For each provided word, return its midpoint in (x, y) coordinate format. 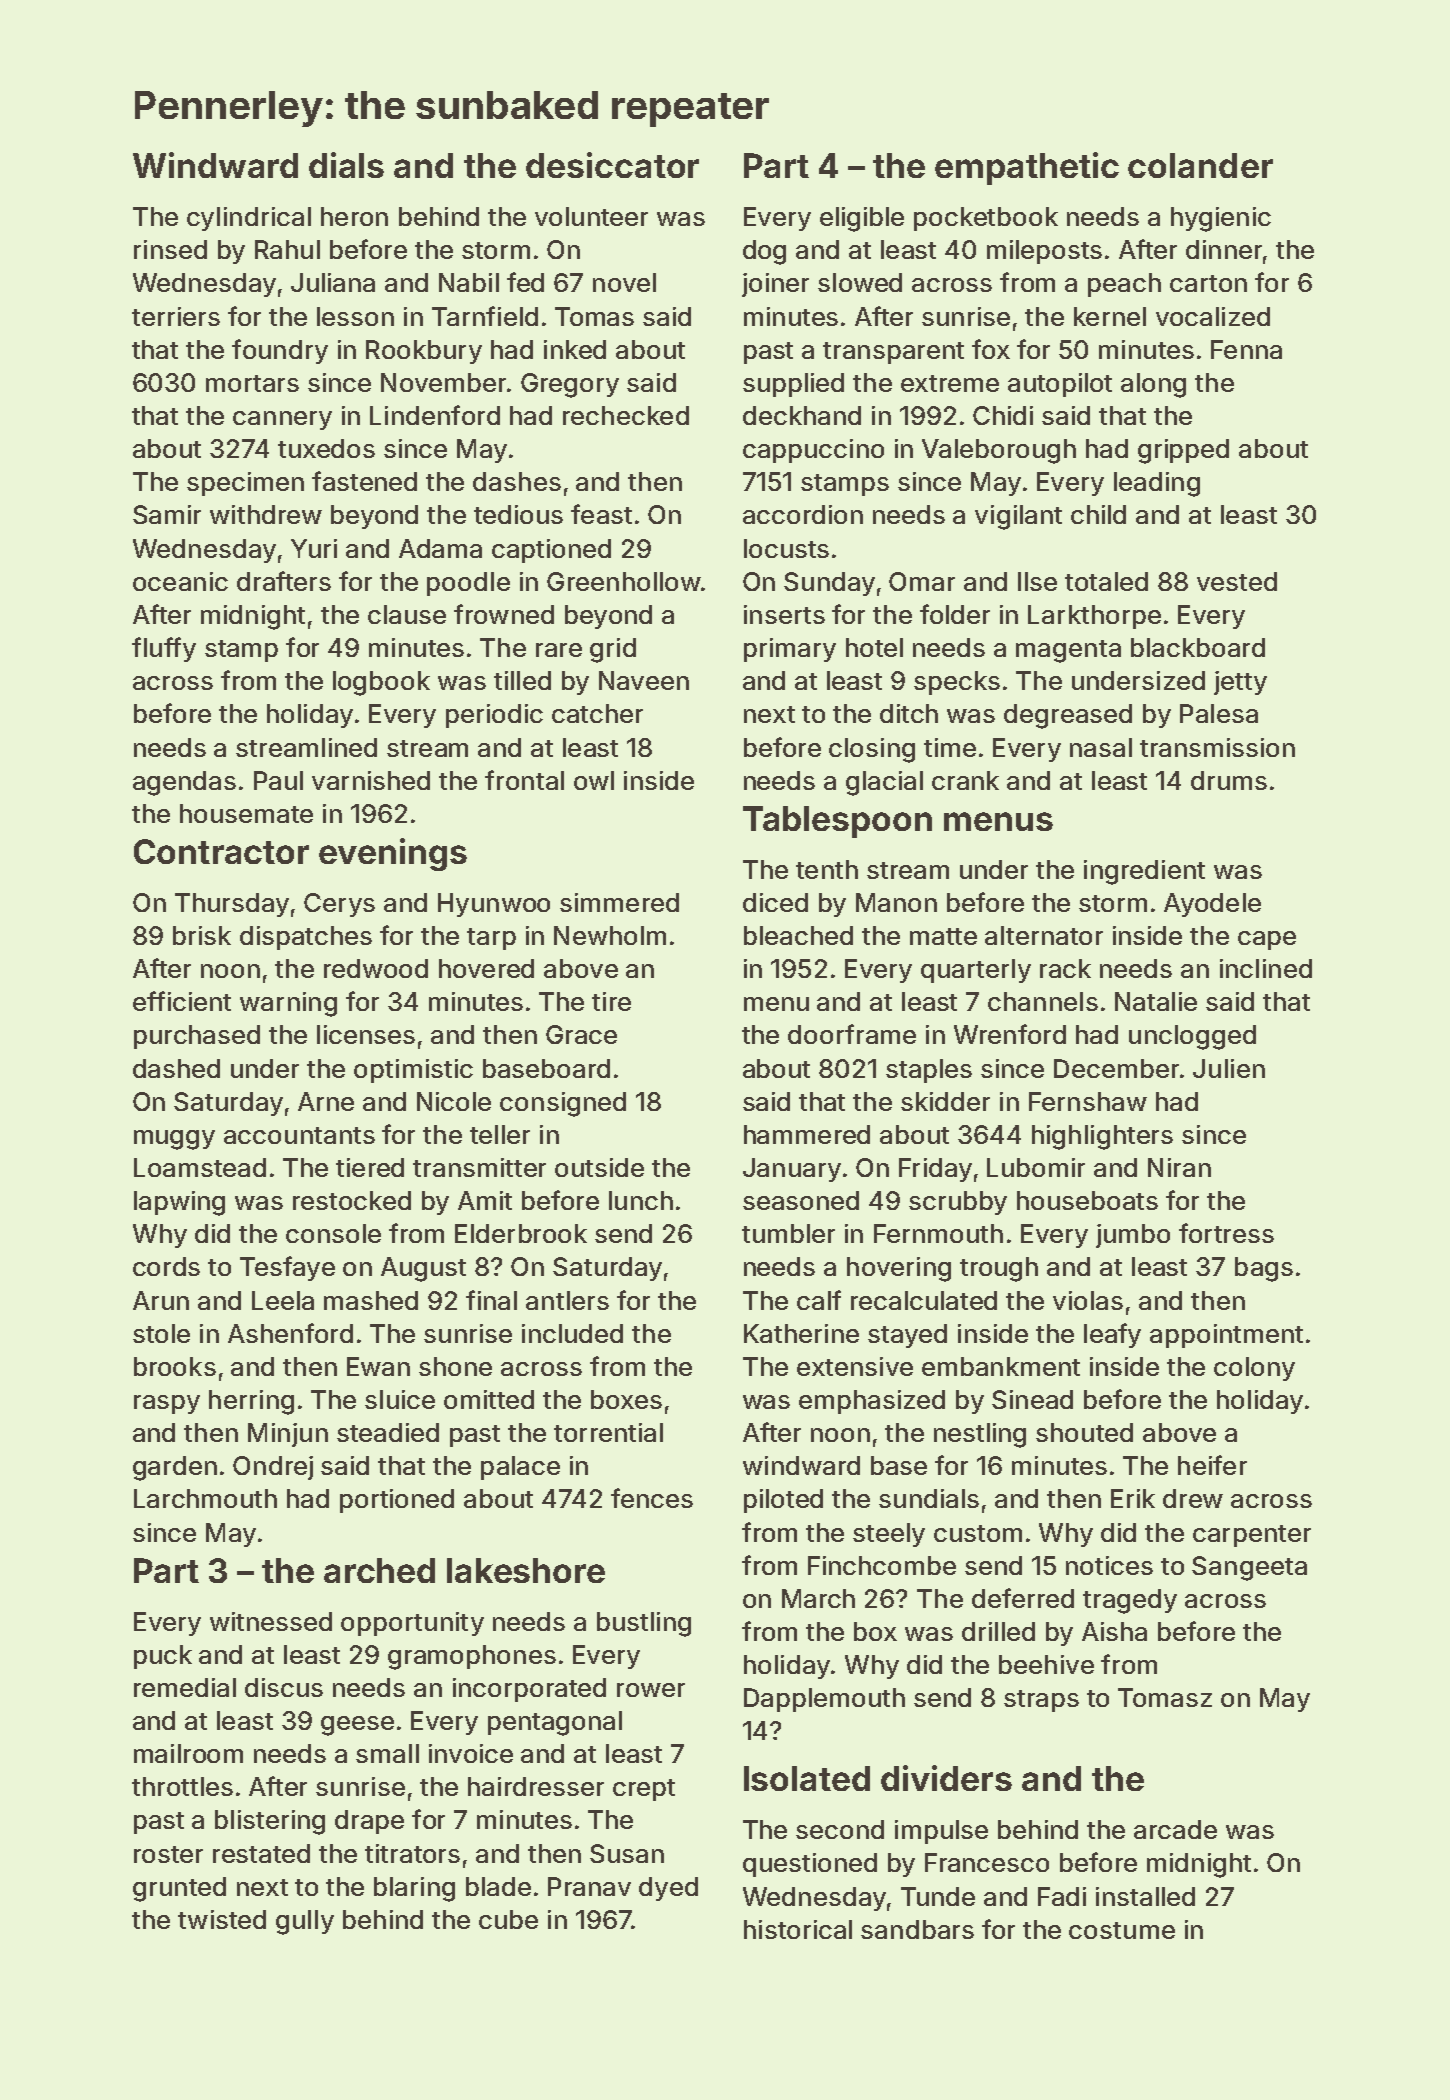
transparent (893, 353)
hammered (807, 1134)
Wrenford (1010, 1034)
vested (1237, 581)
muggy (174, 1140)
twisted (222, 1919)
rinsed (170, 249)
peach (1124, 285)
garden (175, 1468)
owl (594, 780)
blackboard (1198, 647)
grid (613, 650)
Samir (167, 514)
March (818, 1598)
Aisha (1114, 1631)
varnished (371, 780)
